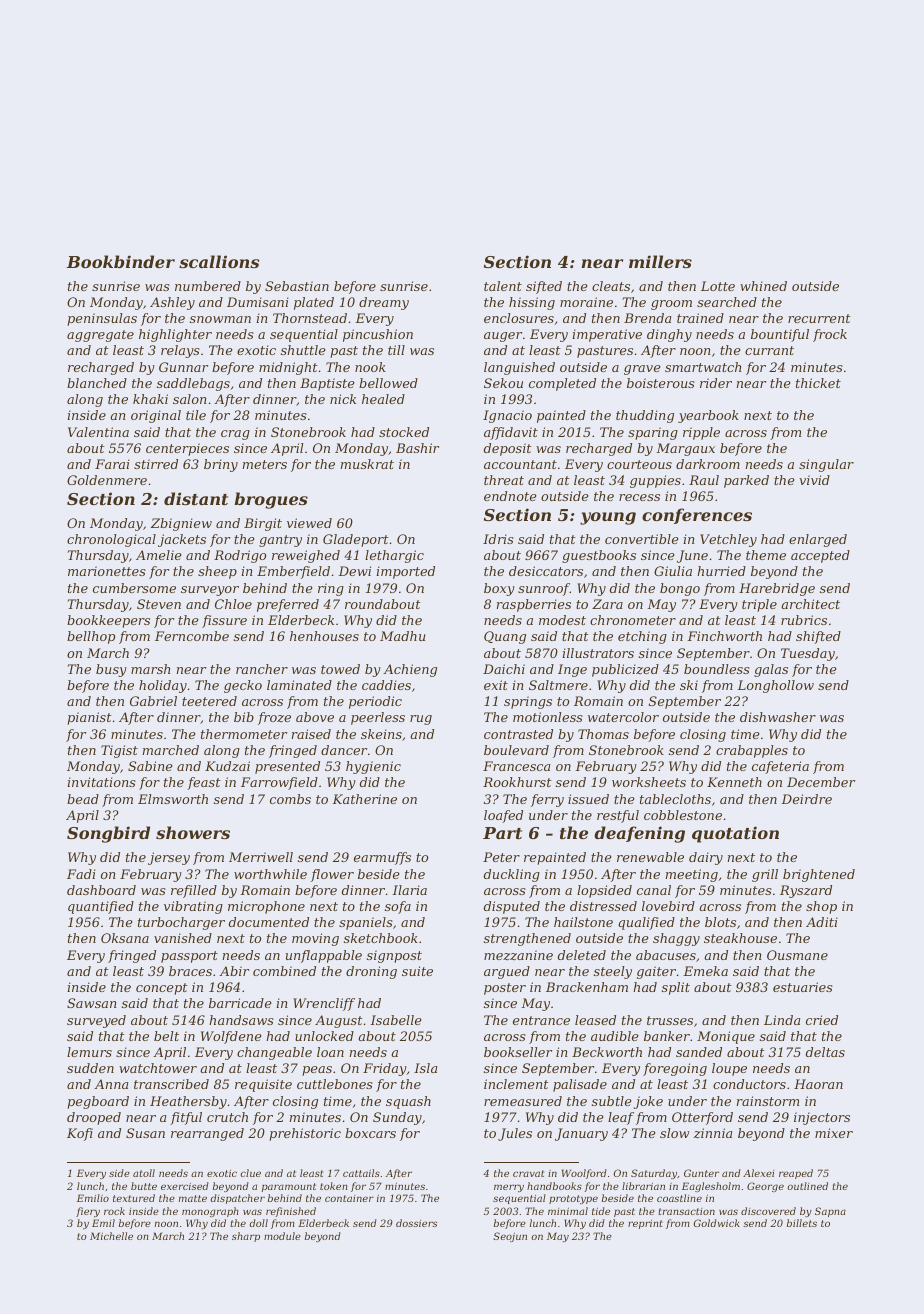  Describe the element at coordinates (182, 540) in the document. I see `jackets` at that location.
